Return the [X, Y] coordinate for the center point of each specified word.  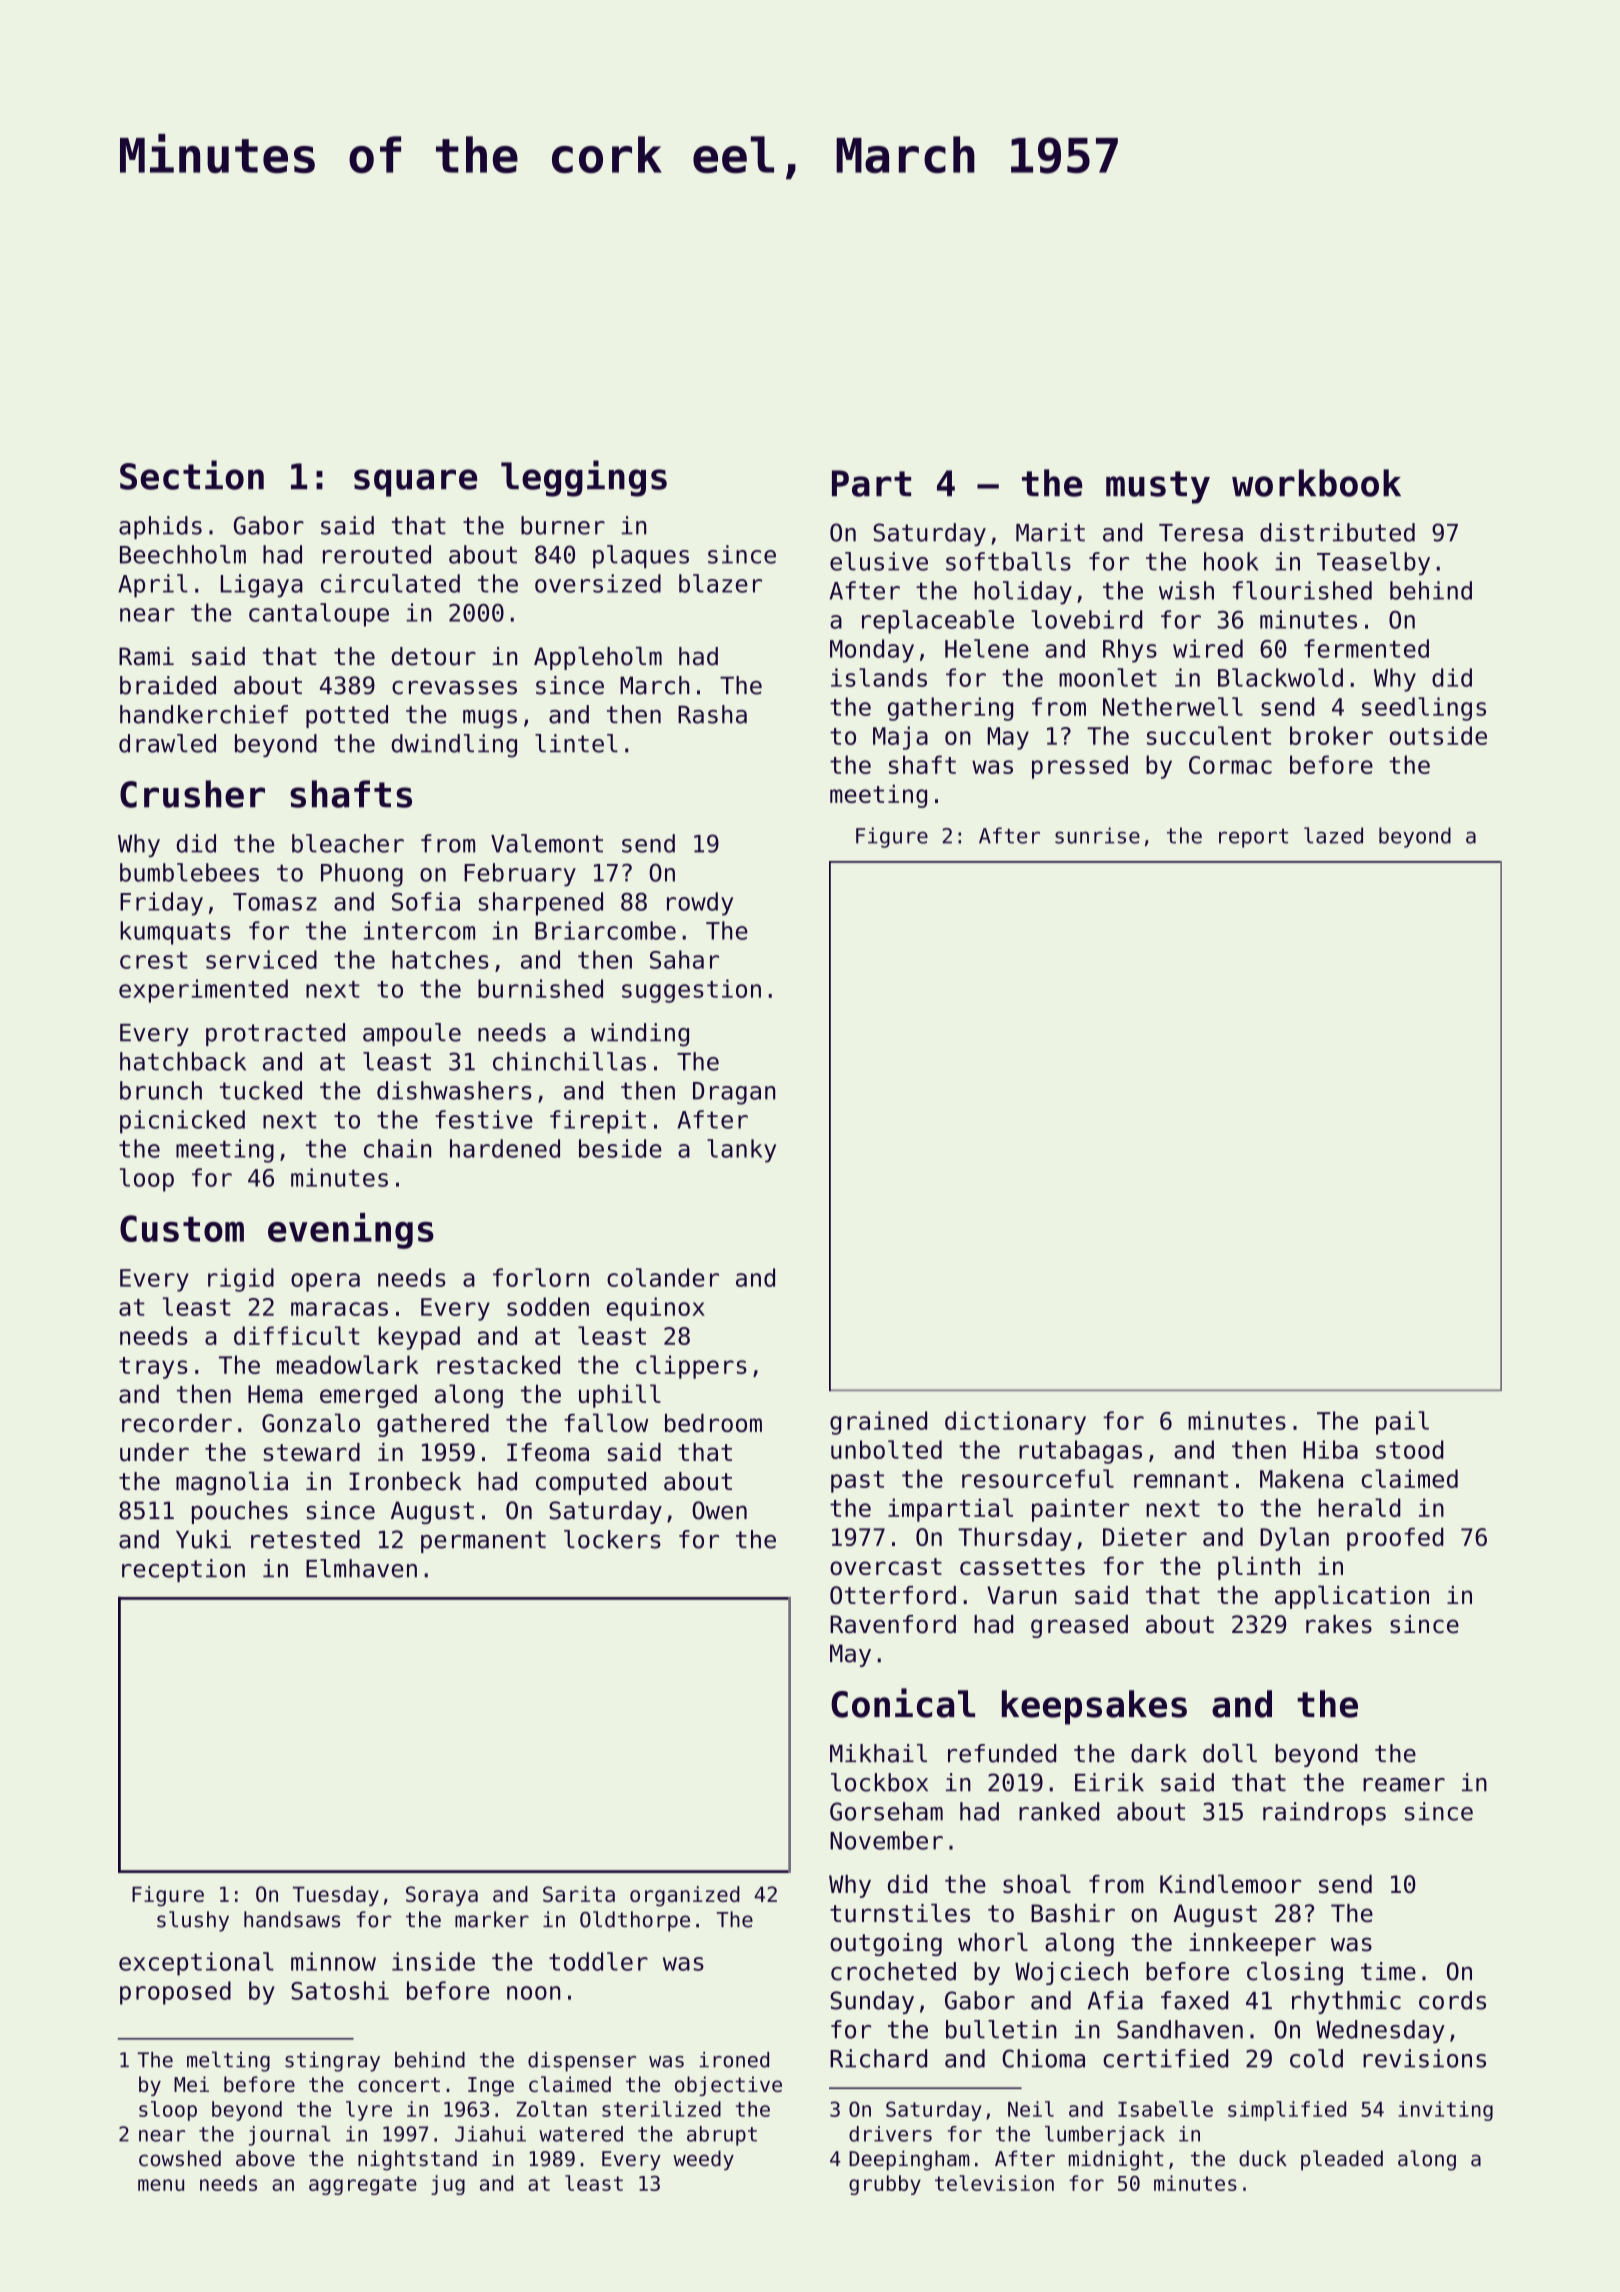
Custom [182, 1228]
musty [1158, 487]
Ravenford [893, 1624]
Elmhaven [361, 1568]
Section [192, 475]
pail [1402, 1423]
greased [1079, 1626]
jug [448, 2185]
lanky [741, 1151]
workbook [1316, 483]
